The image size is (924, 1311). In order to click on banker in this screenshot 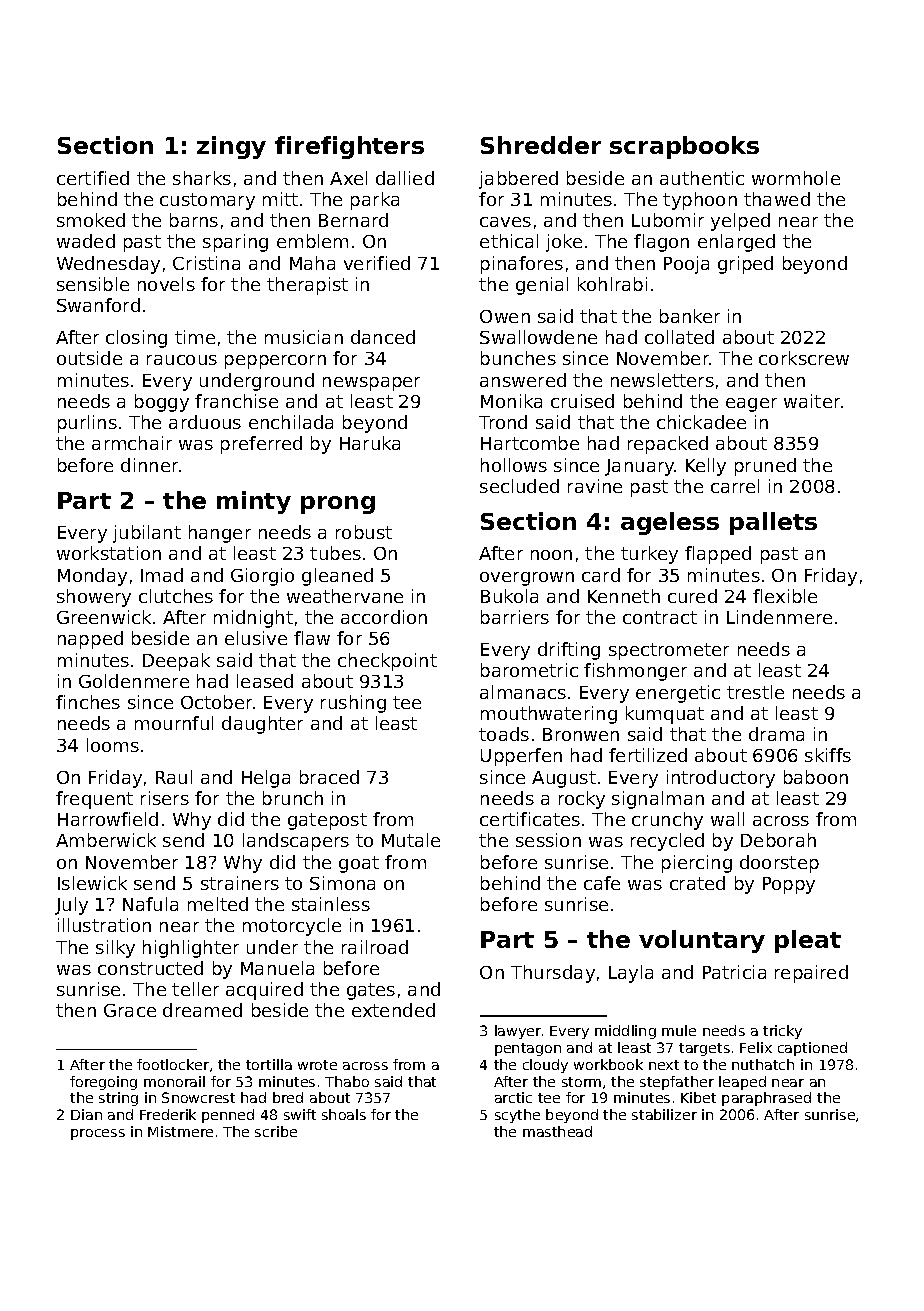, I will do `click(690, 316)`.
